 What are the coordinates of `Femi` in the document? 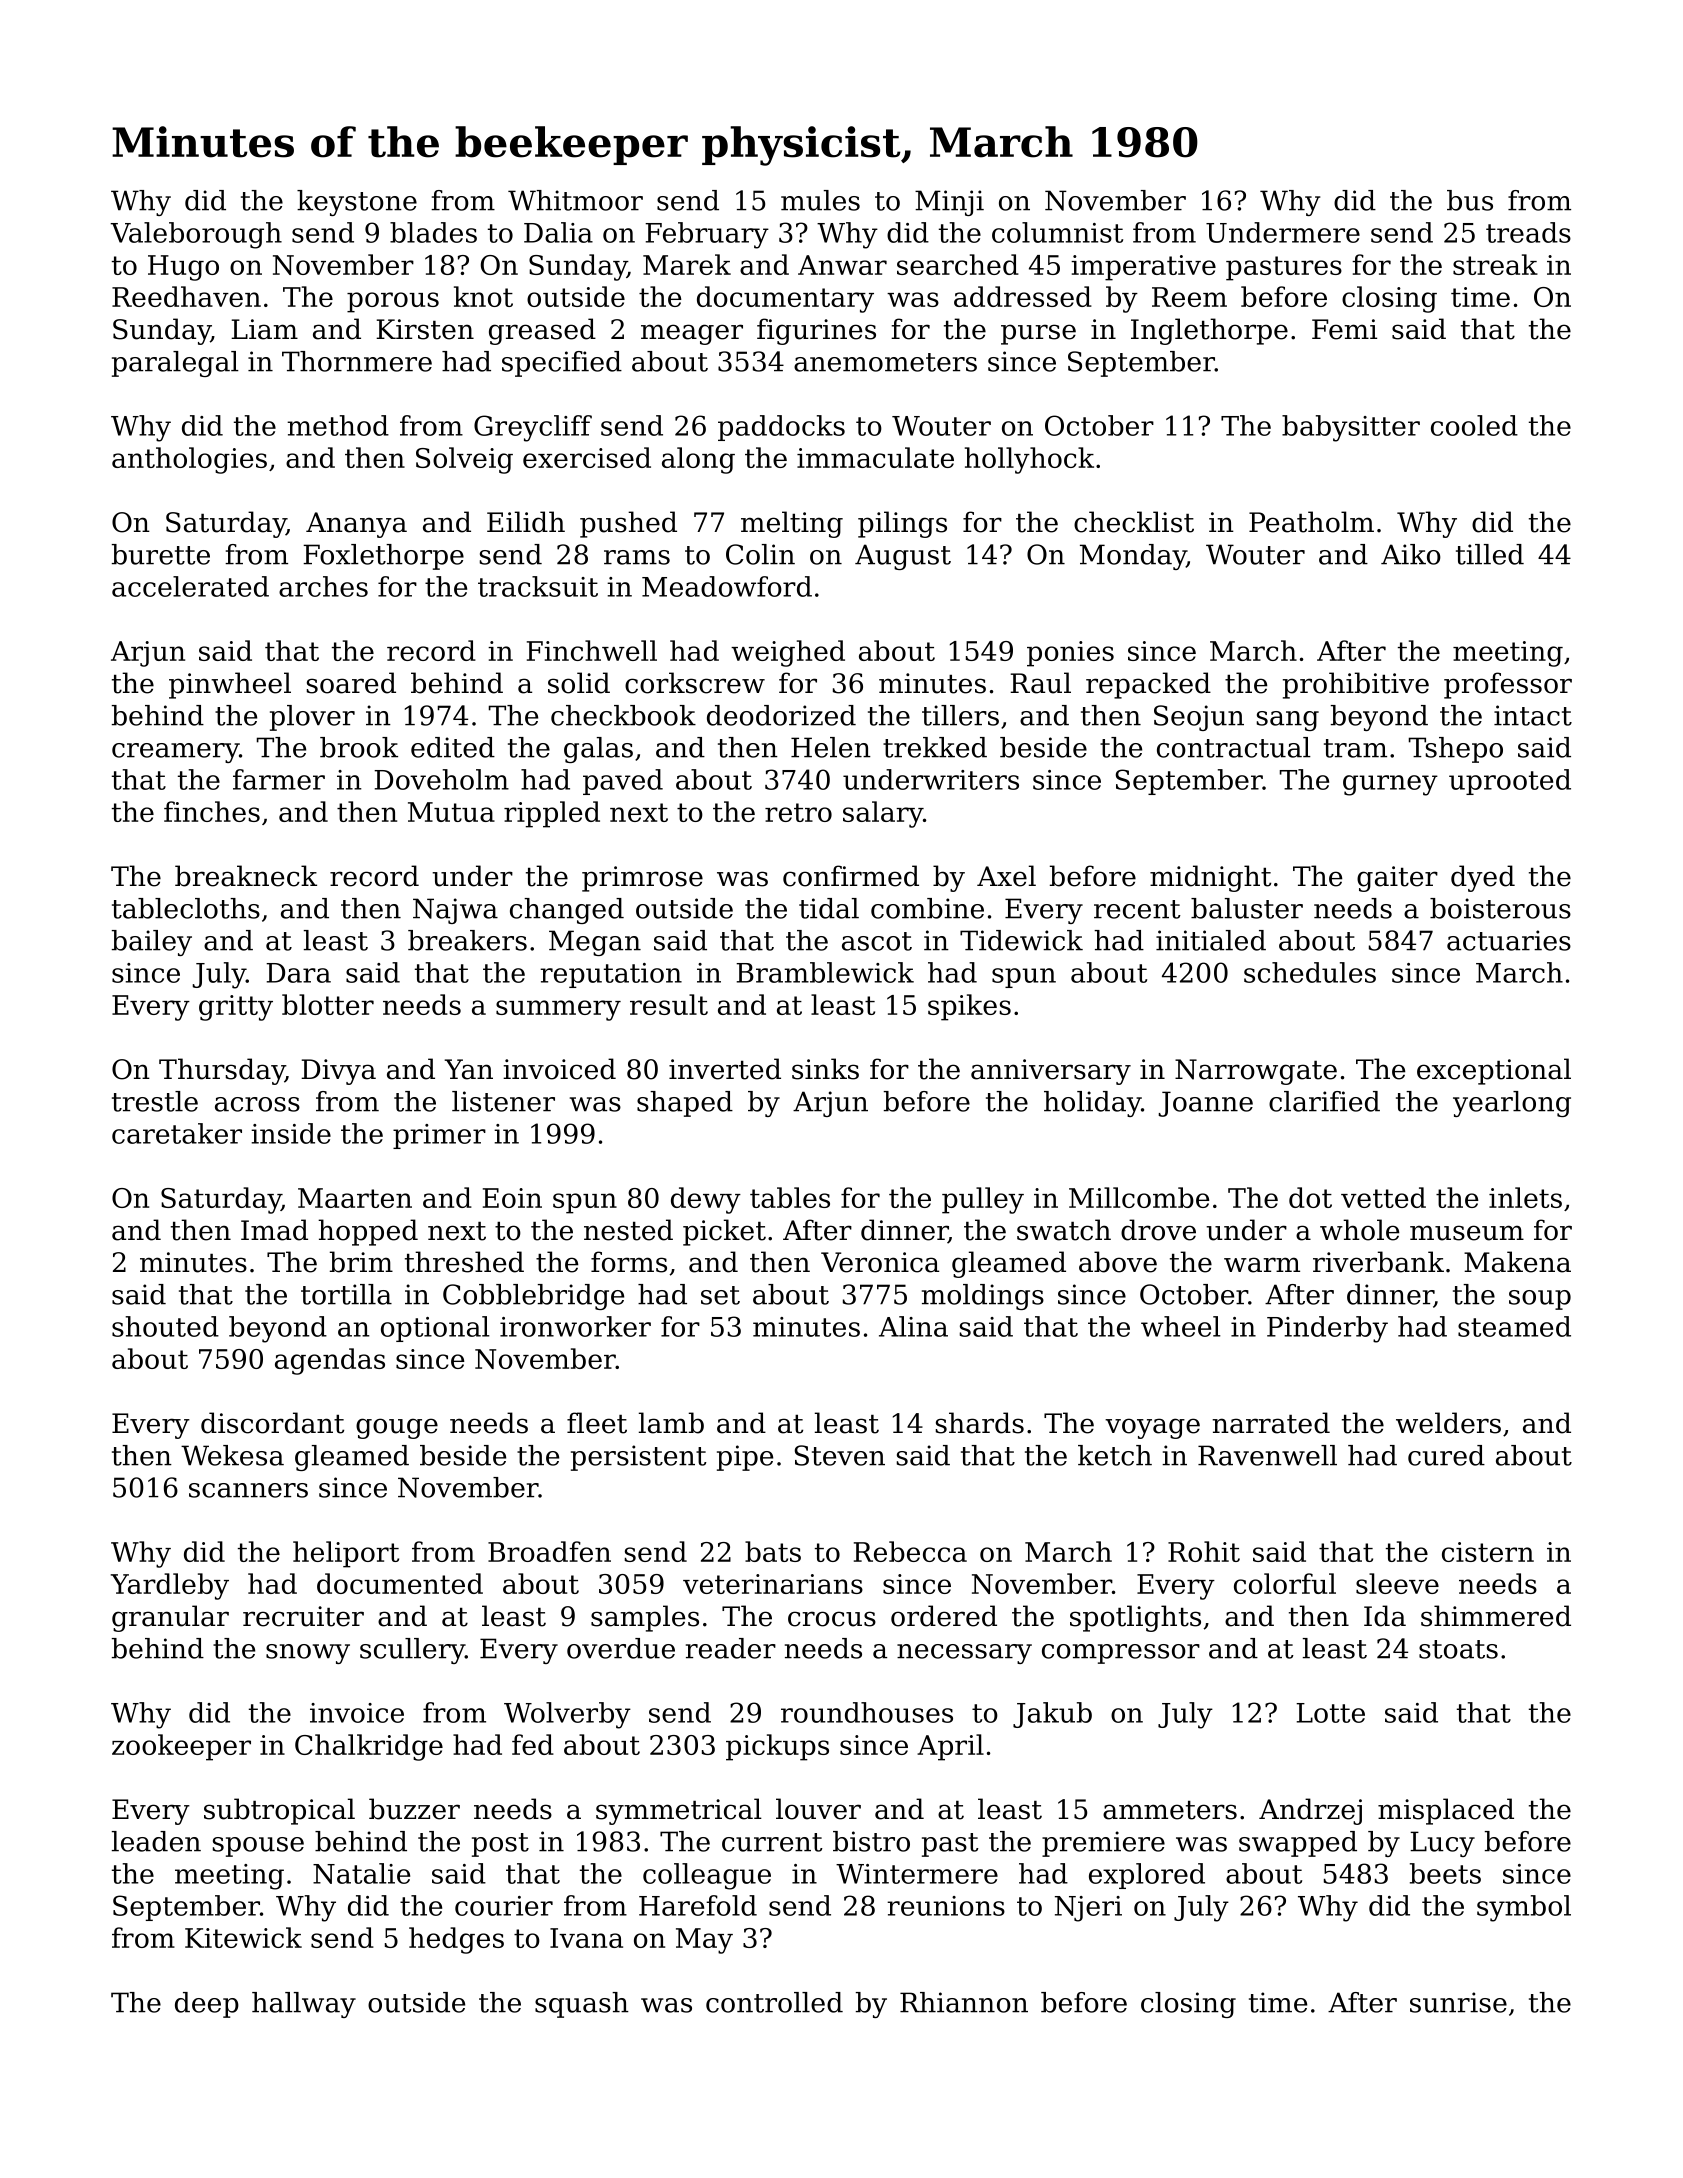 It's located at (1344, 329).
